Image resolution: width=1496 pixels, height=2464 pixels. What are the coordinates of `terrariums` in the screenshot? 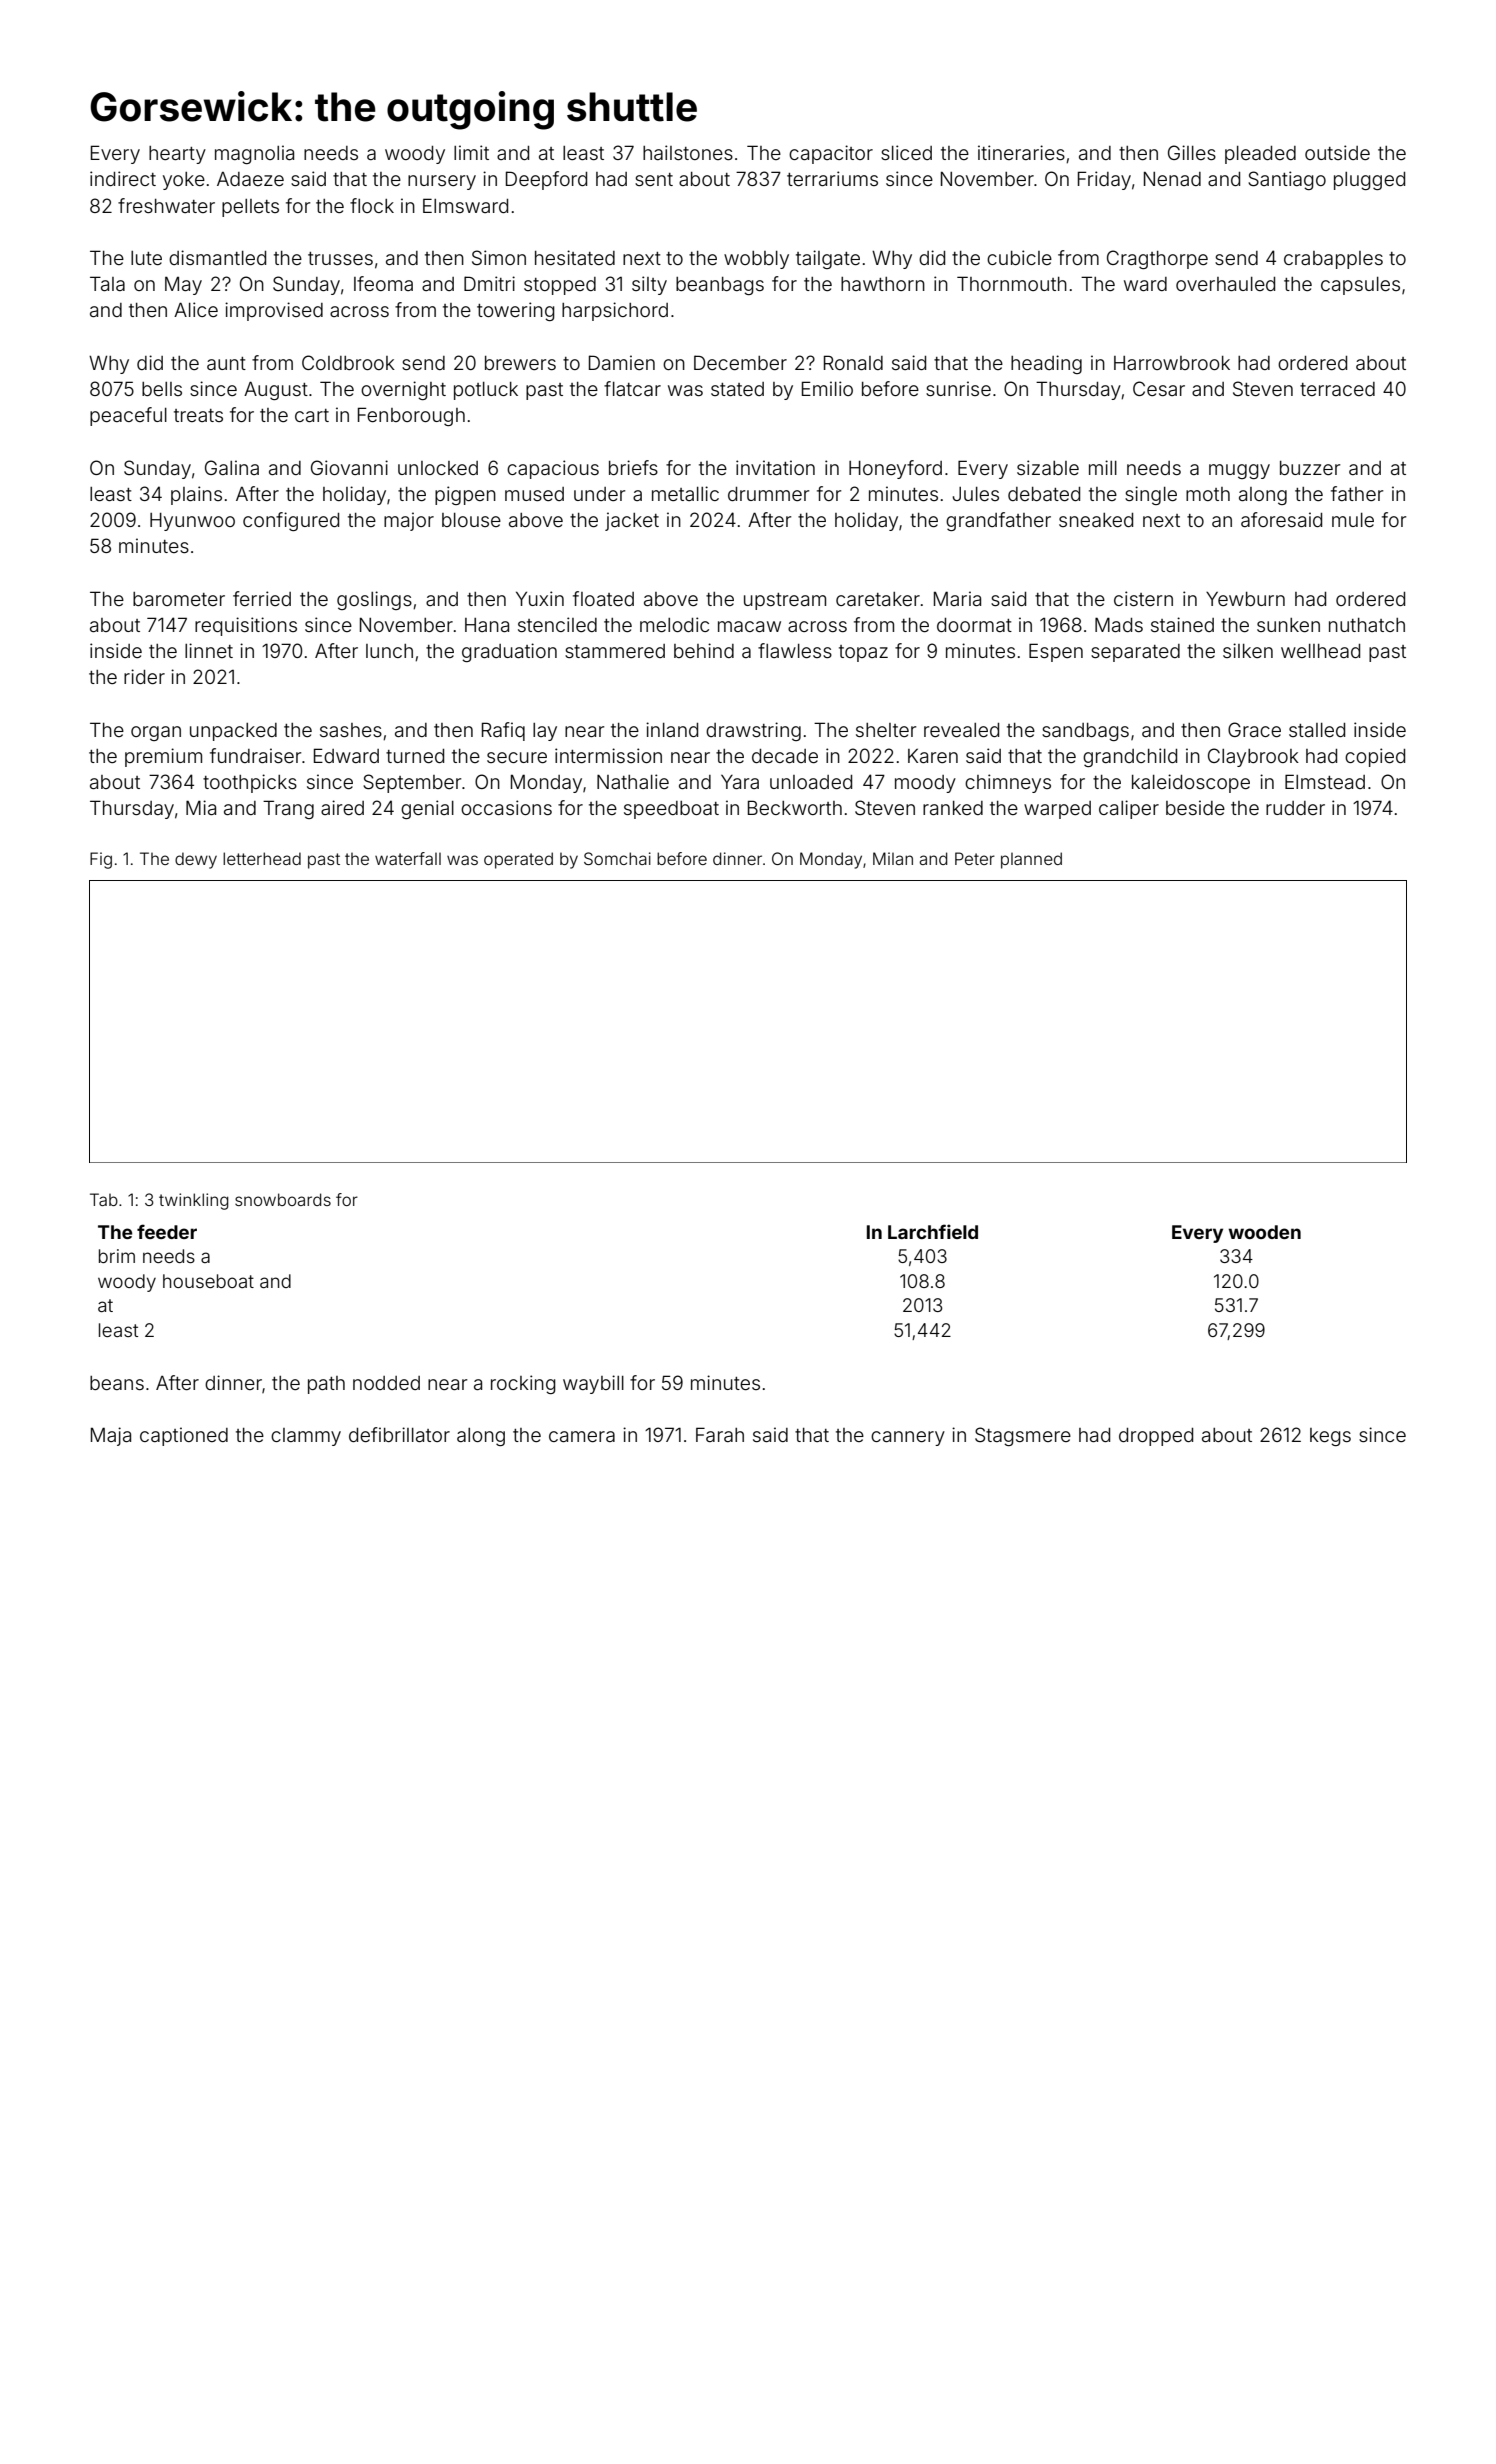 It's located at (832, 178).
